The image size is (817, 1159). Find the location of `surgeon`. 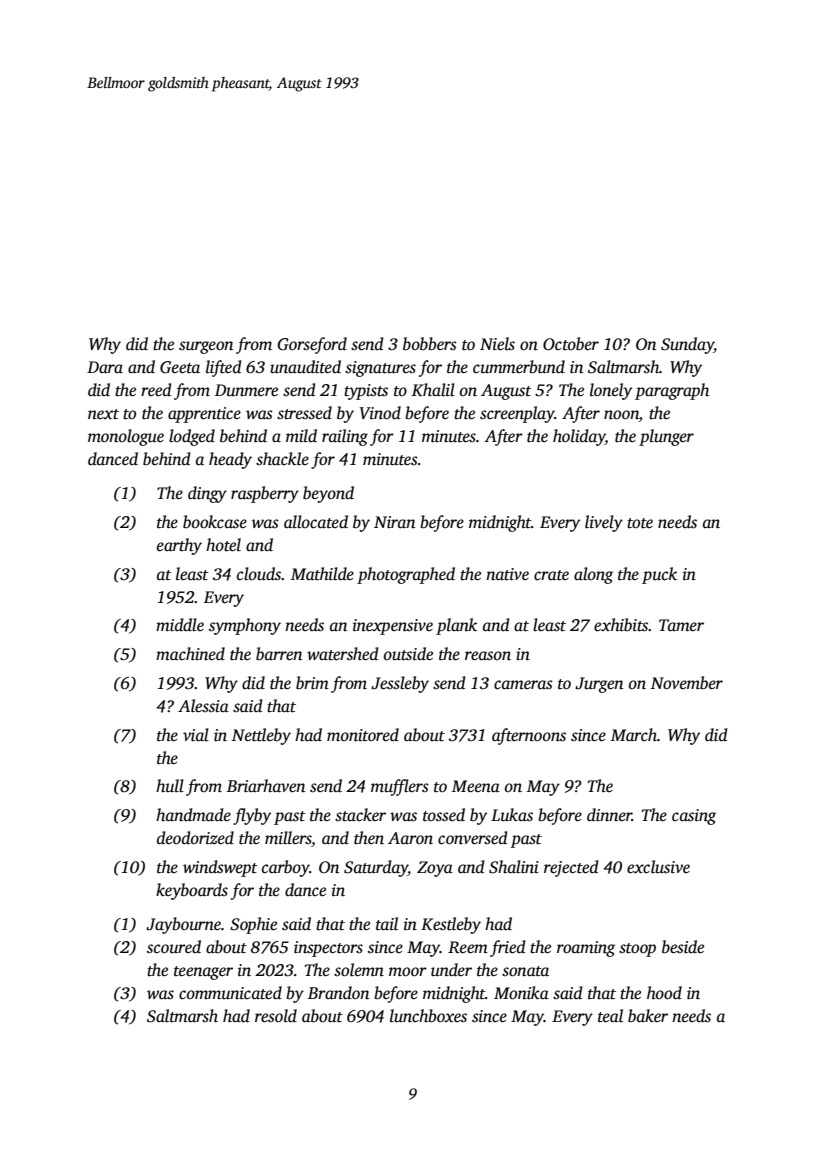

surgeon is located at coordinates (206, 347).
